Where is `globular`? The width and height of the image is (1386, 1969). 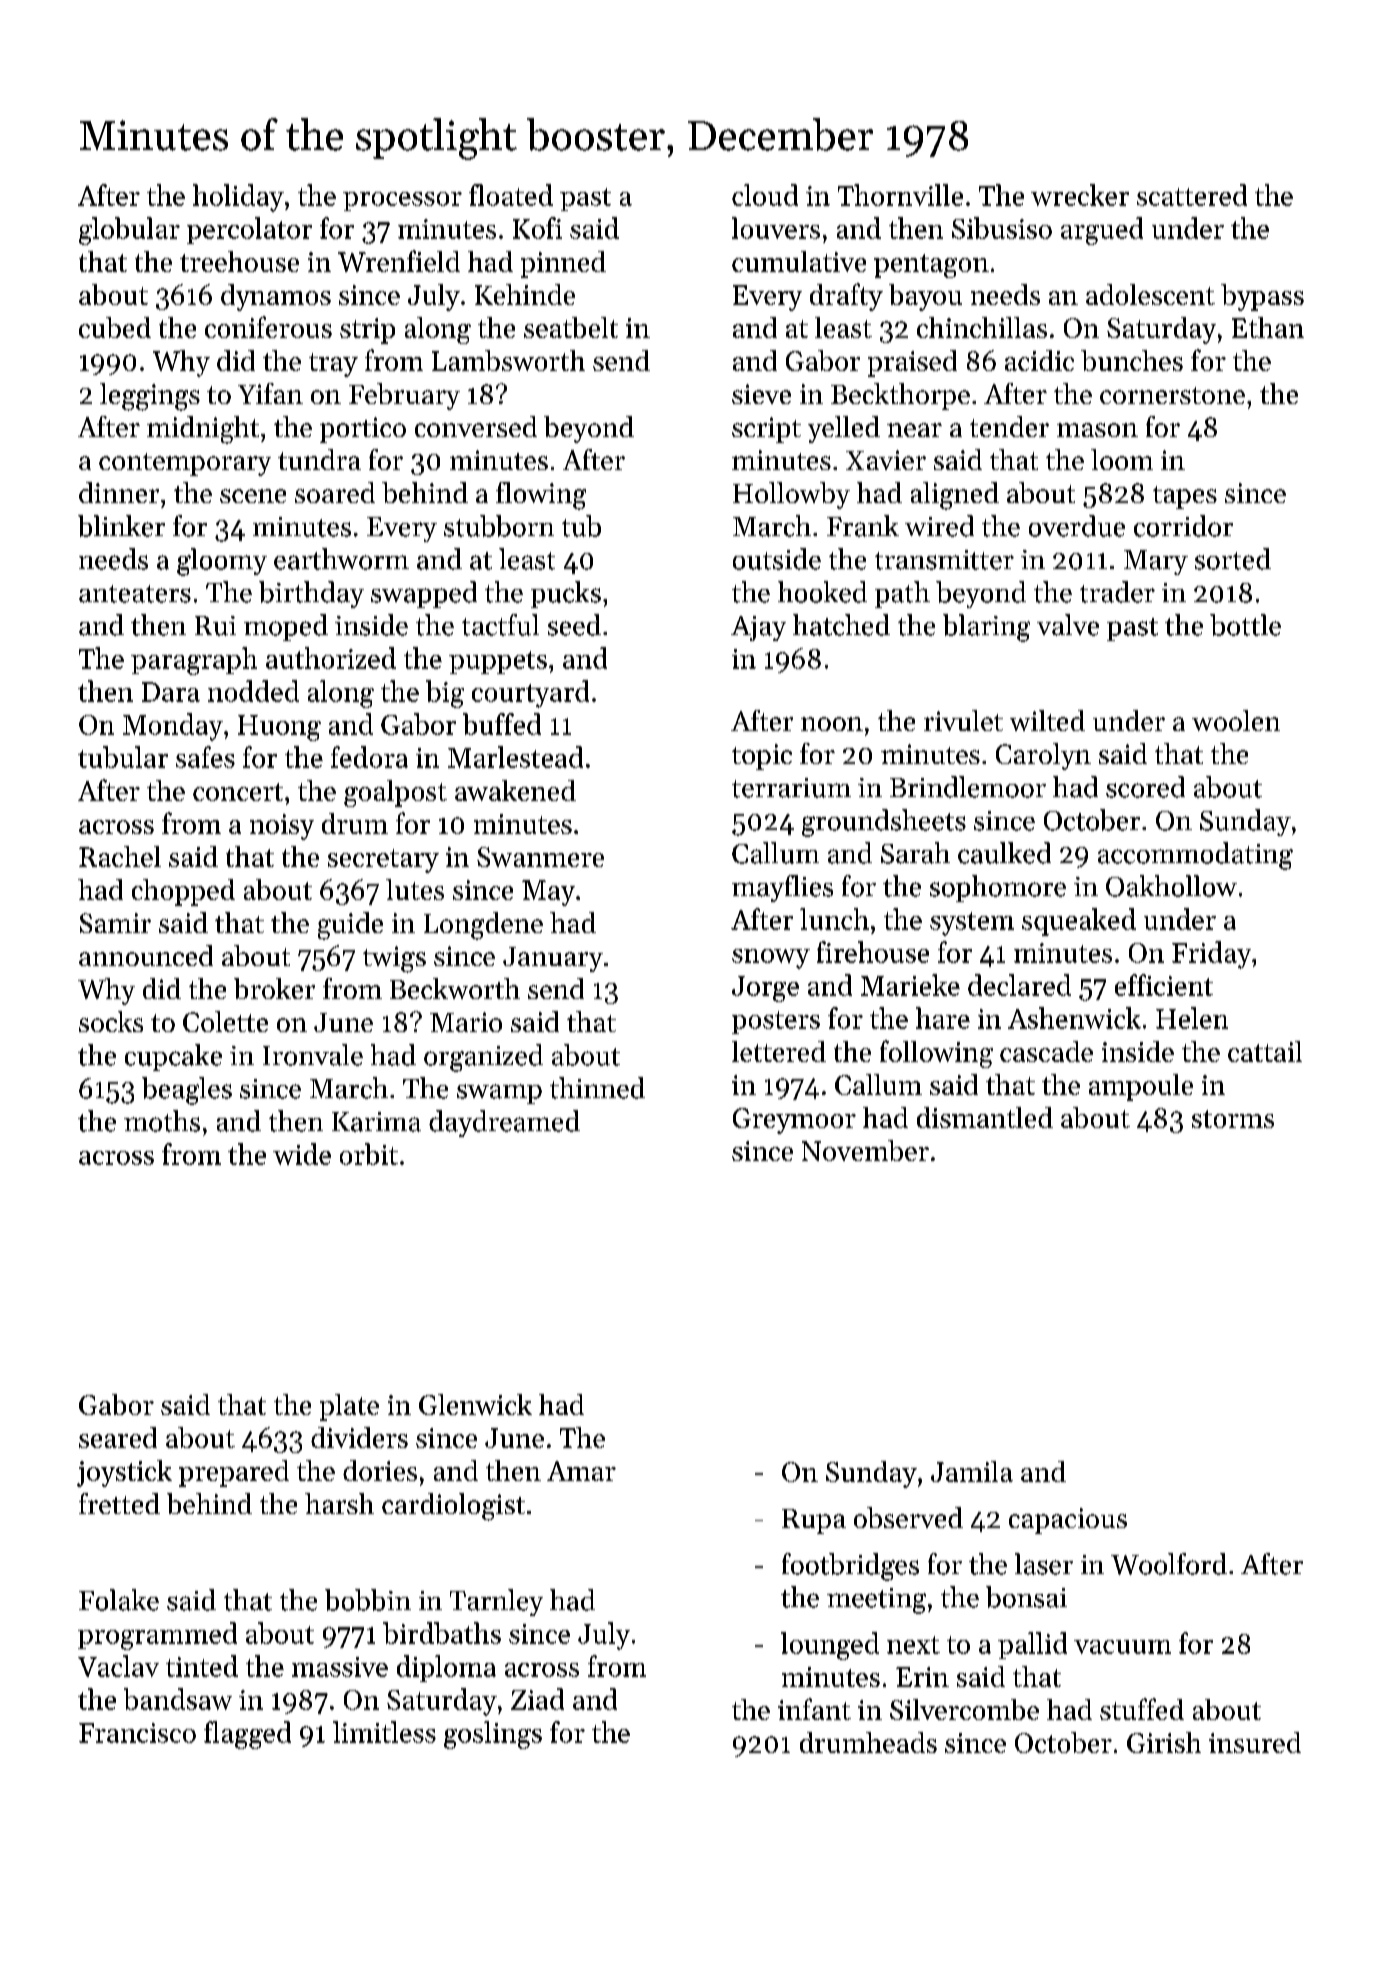
globular is located at coordinates (129, 231).
